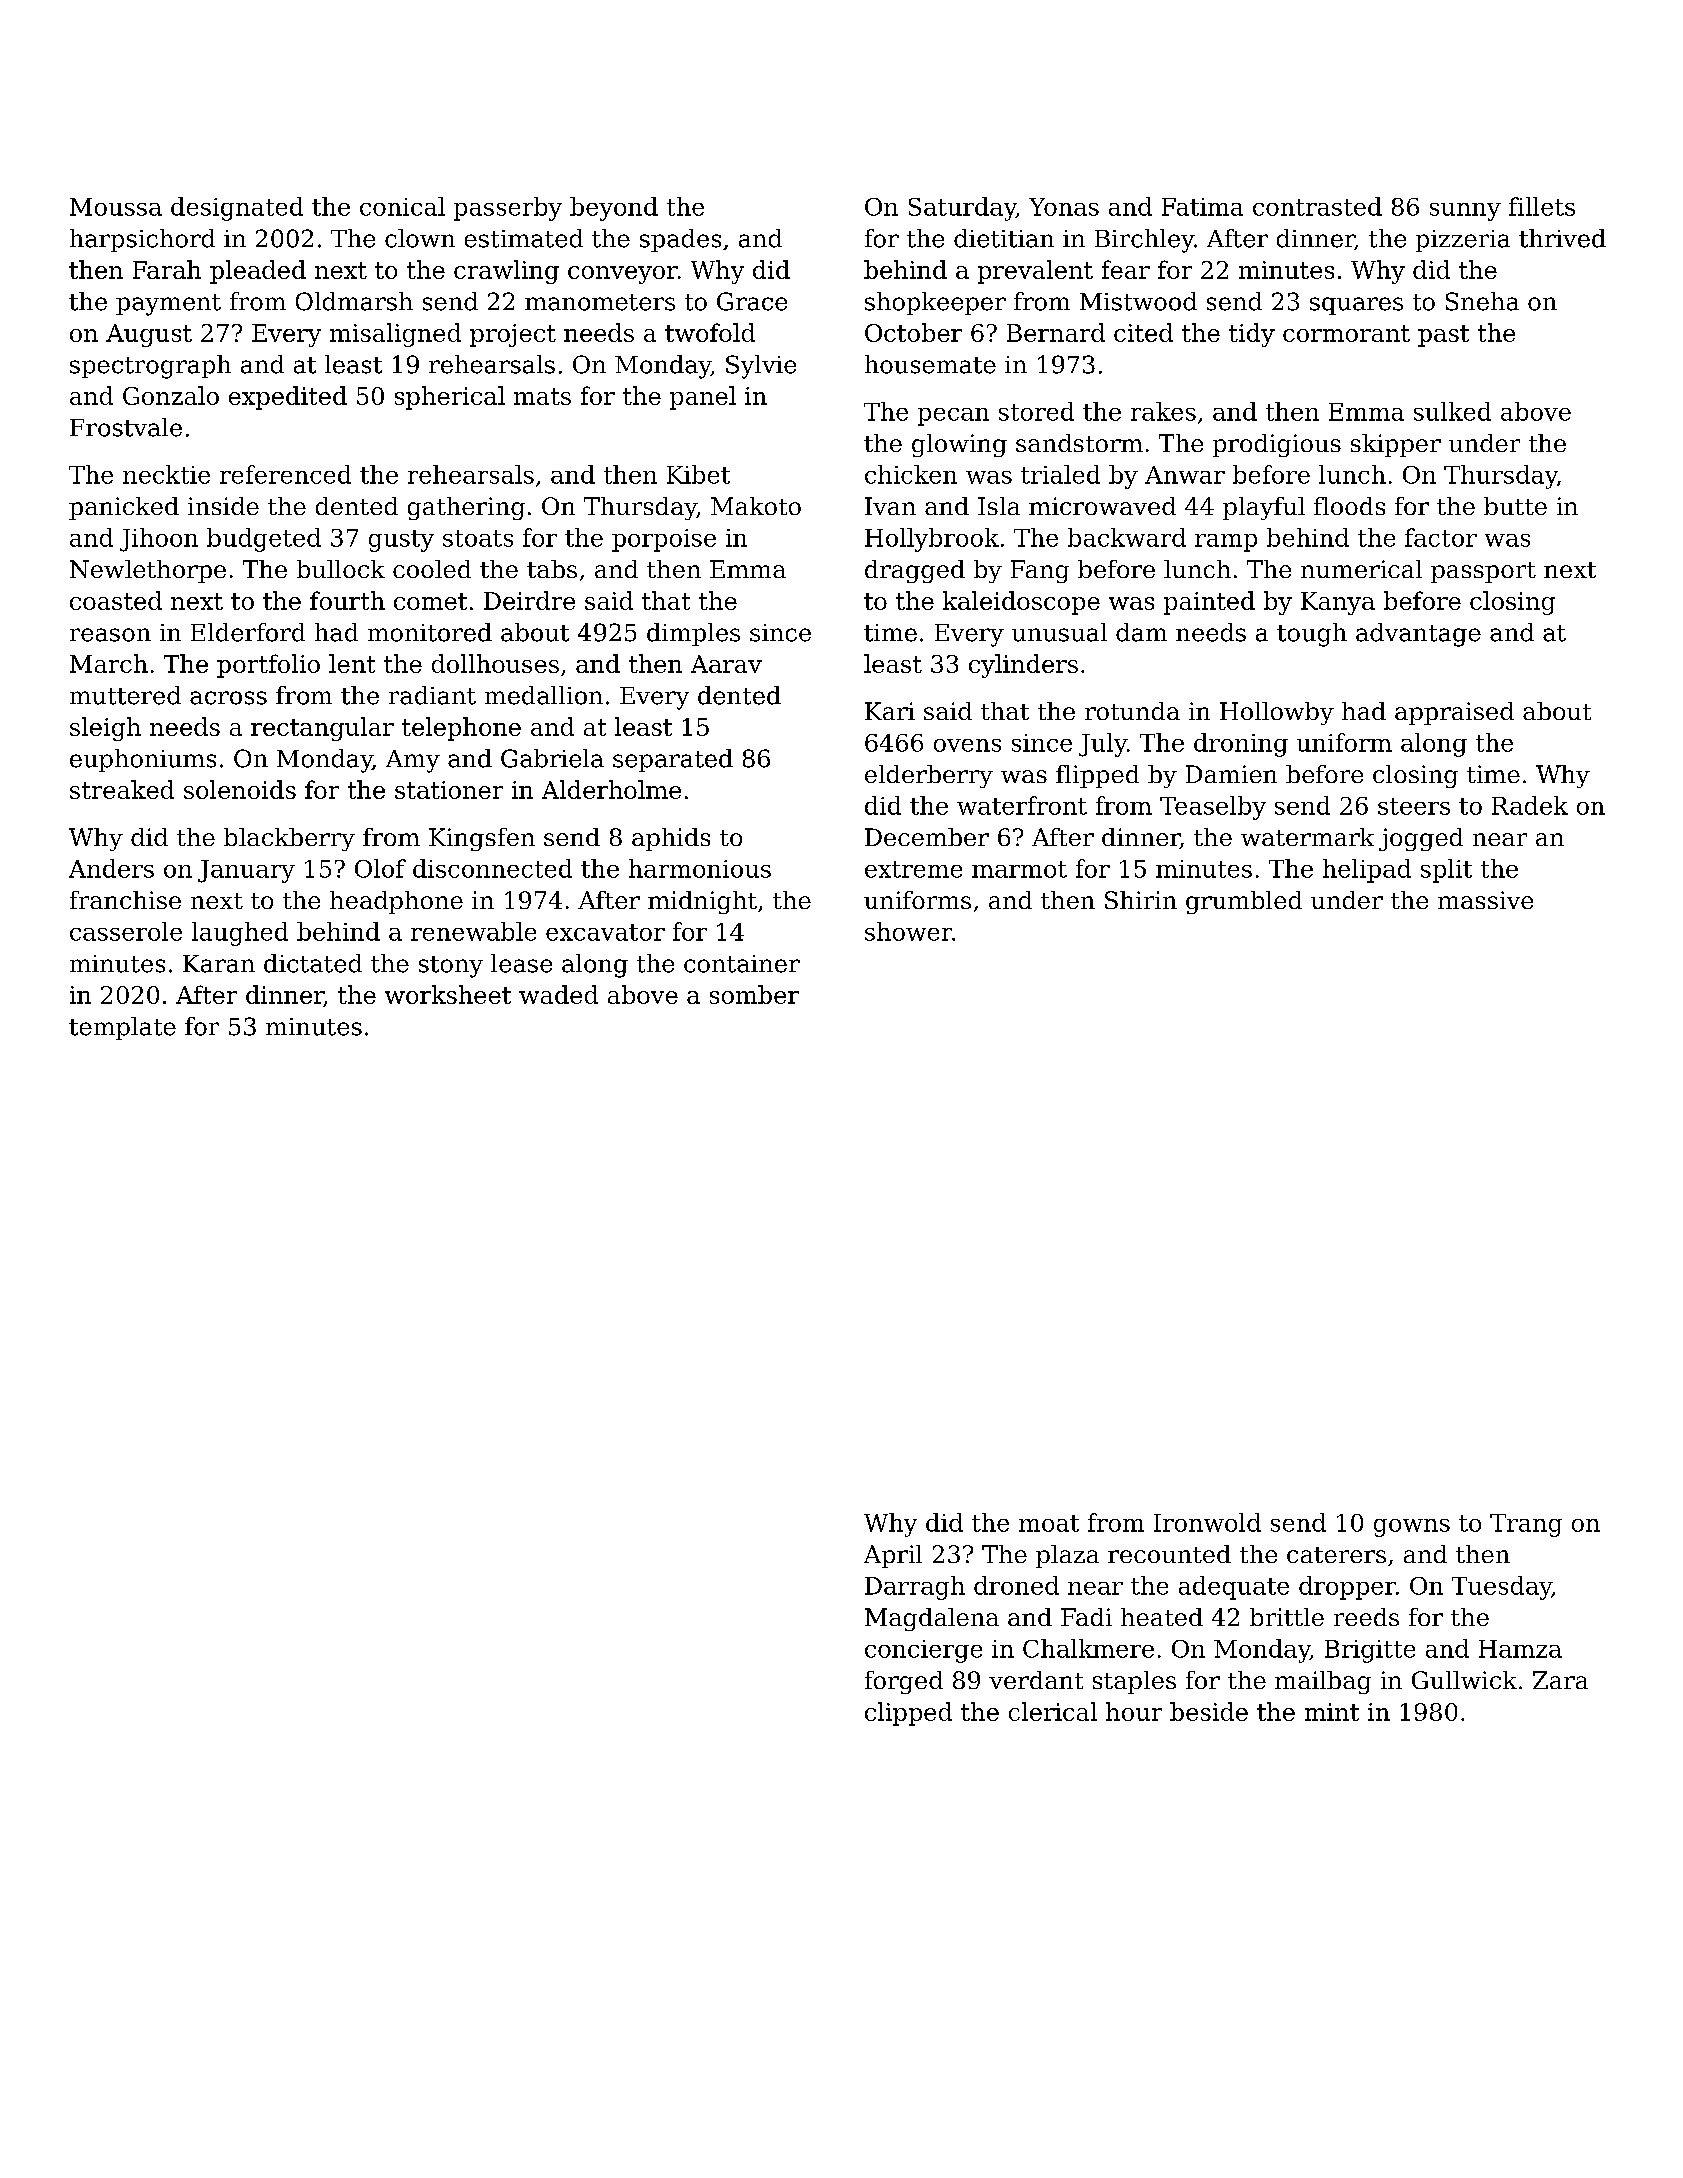 The image size is (1683, 2178). What do you see at coordinates (1202, 207) in the screenshot?
I see `Fatima` at bounding box center [1202, 207].
